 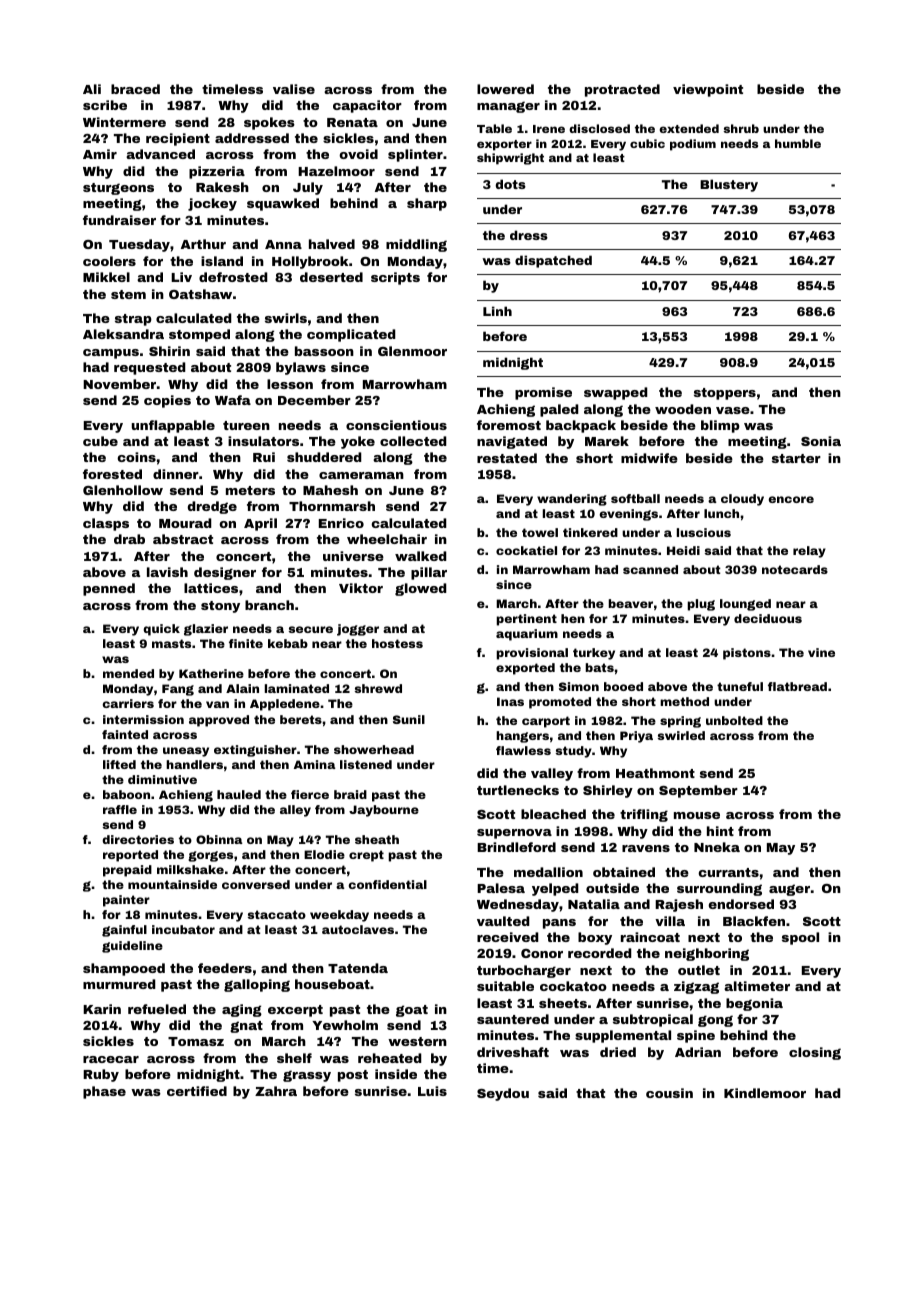 What do you see at coordinates (708, 90) in the page?
I see `viewpoint` at bounding box center [708, 90].
